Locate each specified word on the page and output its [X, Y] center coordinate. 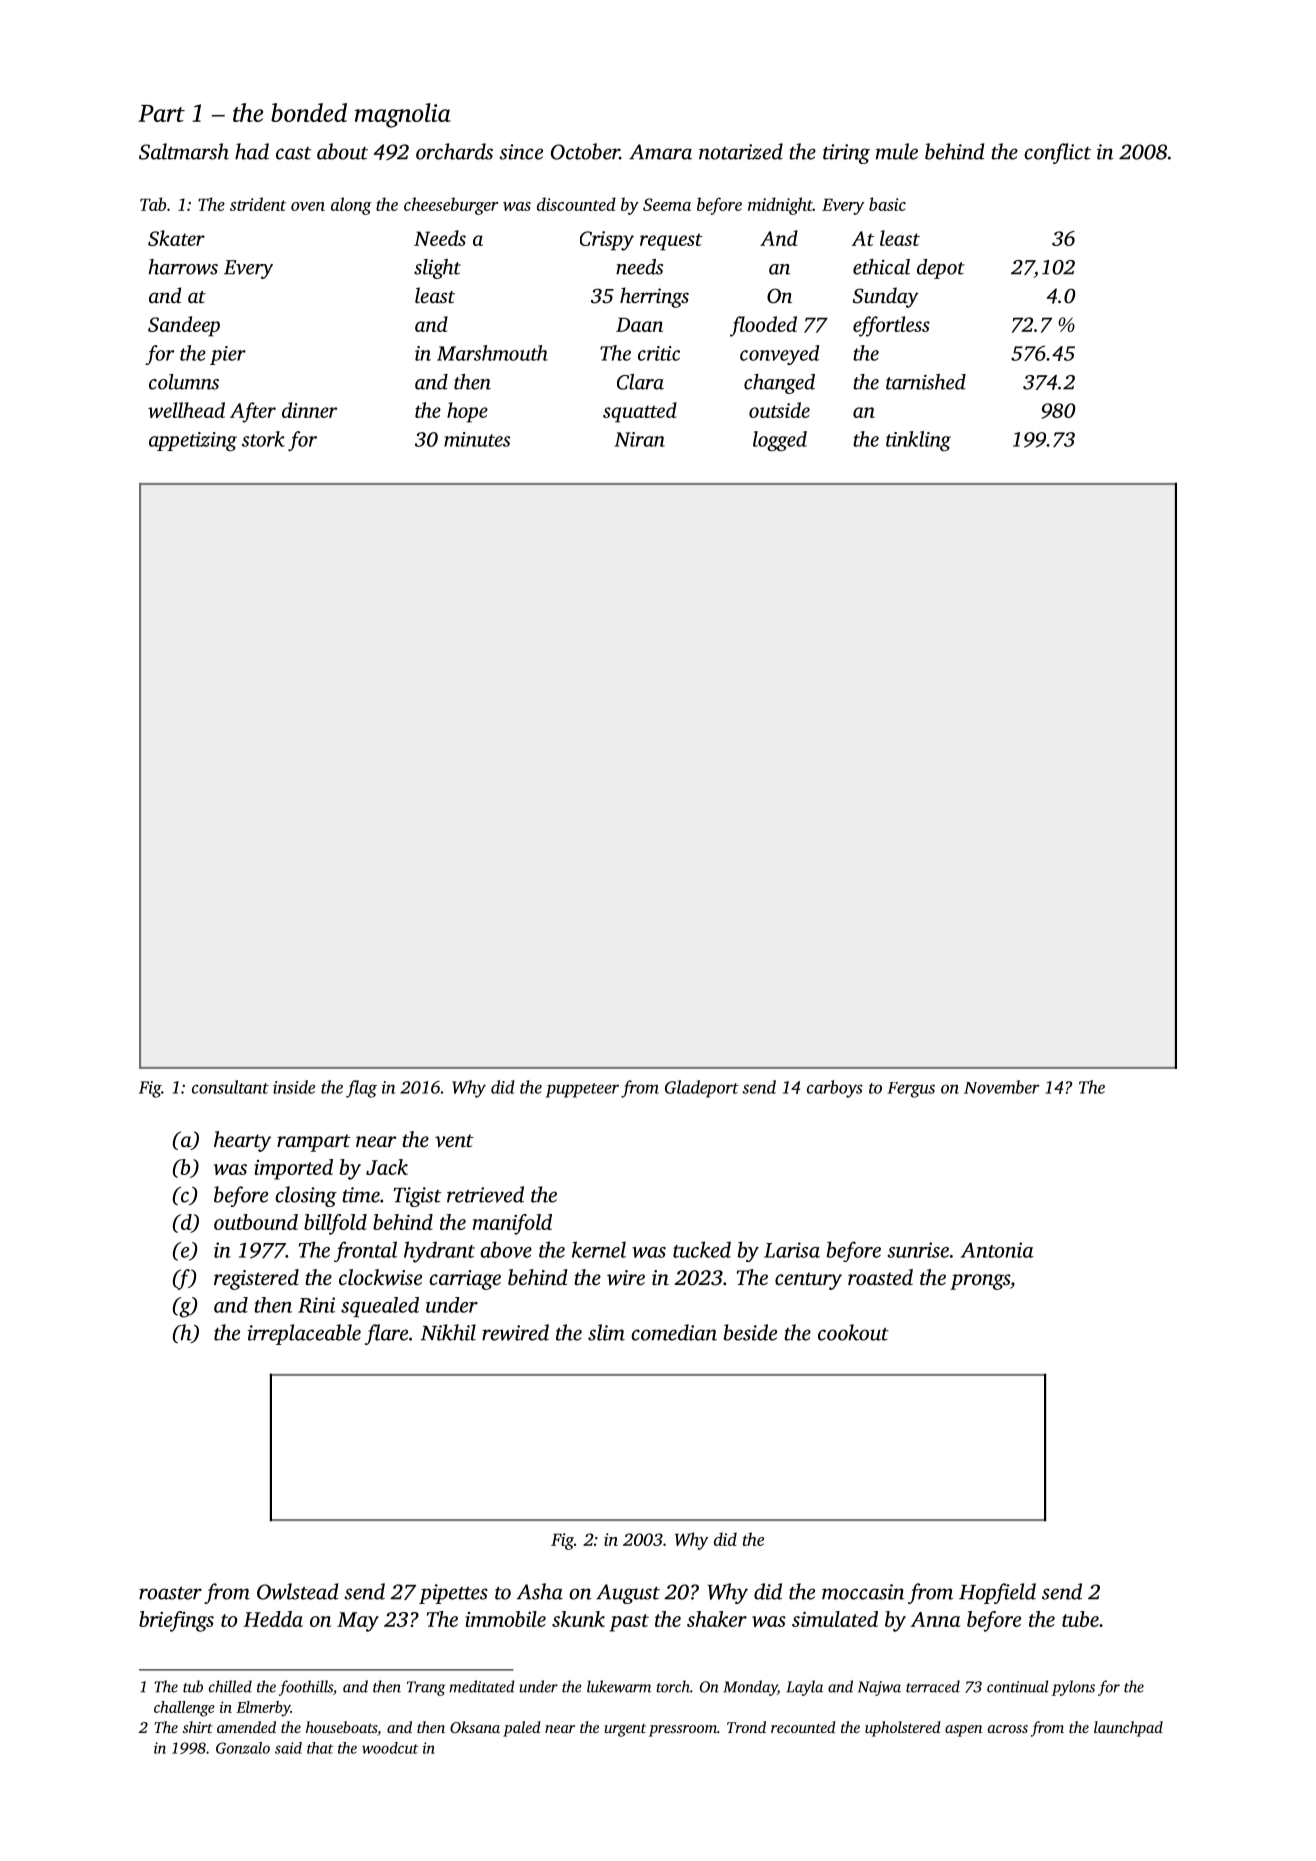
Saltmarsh [184, 151]
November [1001, 1087]
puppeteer [582, 1090]
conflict [1057, 153]
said [288, 1748]
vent [454, 1141]
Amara [660, 152]
